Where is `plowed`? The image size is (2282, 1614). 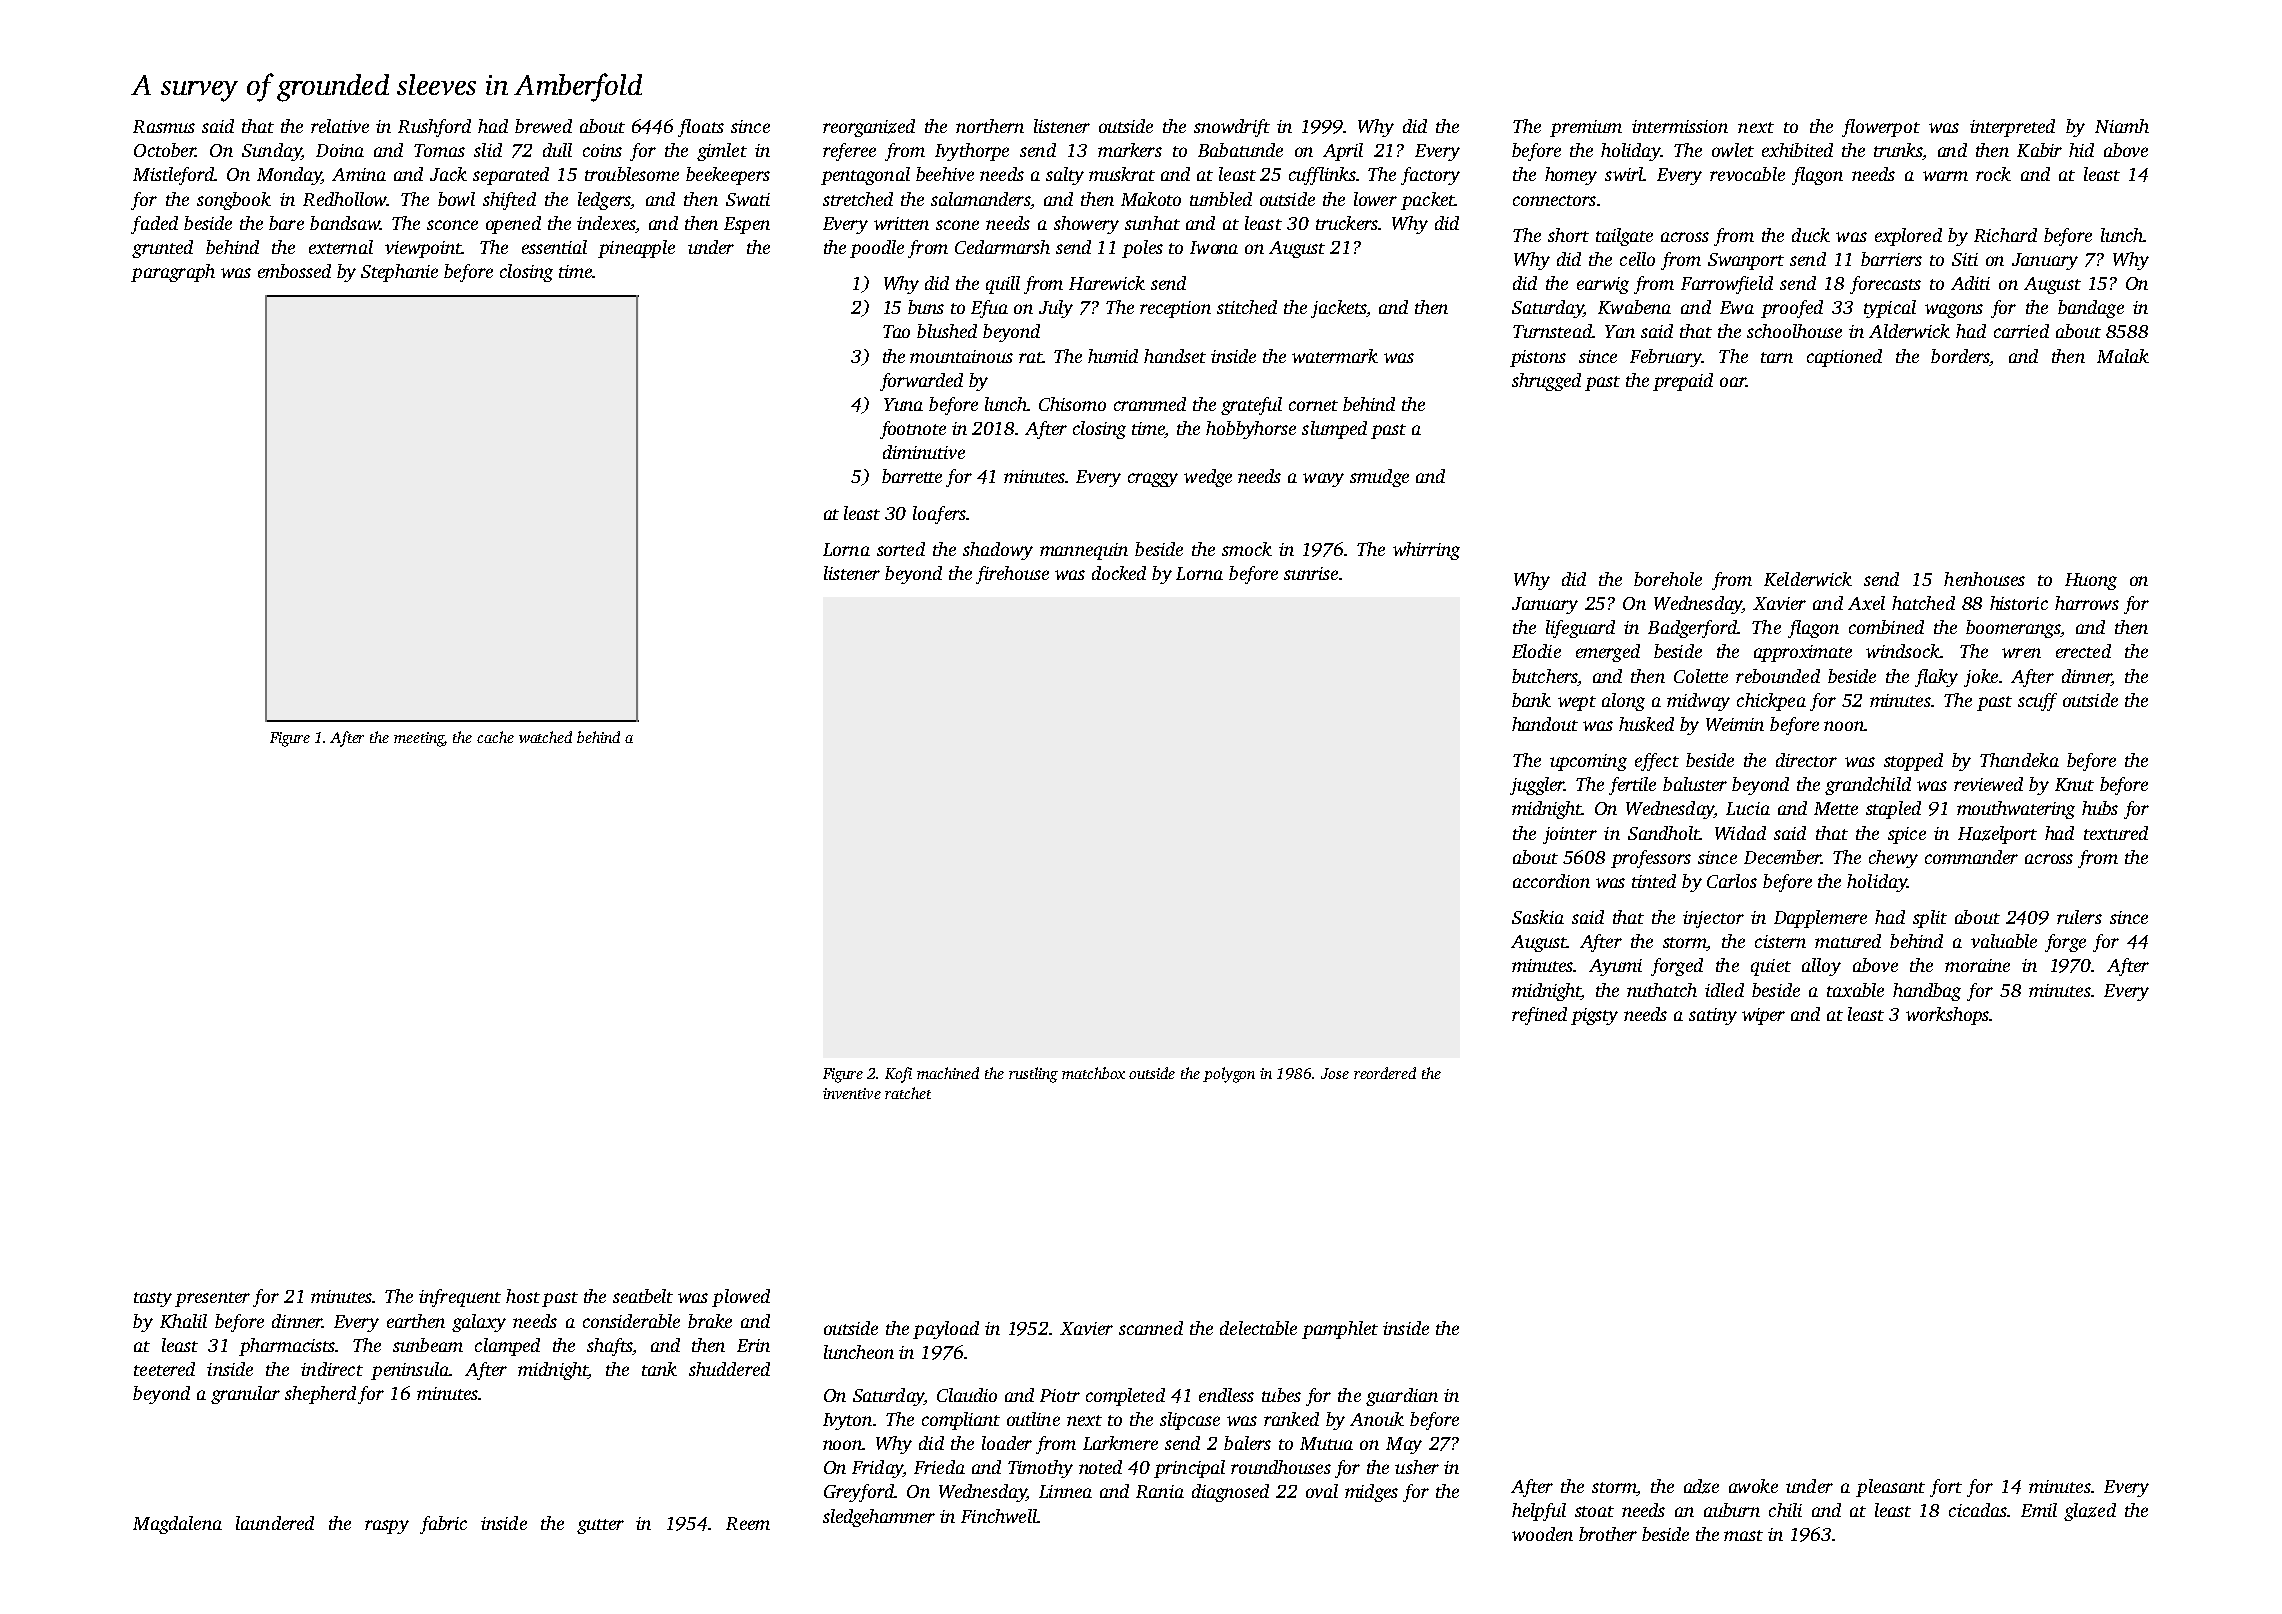 plowed is located at coordinates (741, 1298).
